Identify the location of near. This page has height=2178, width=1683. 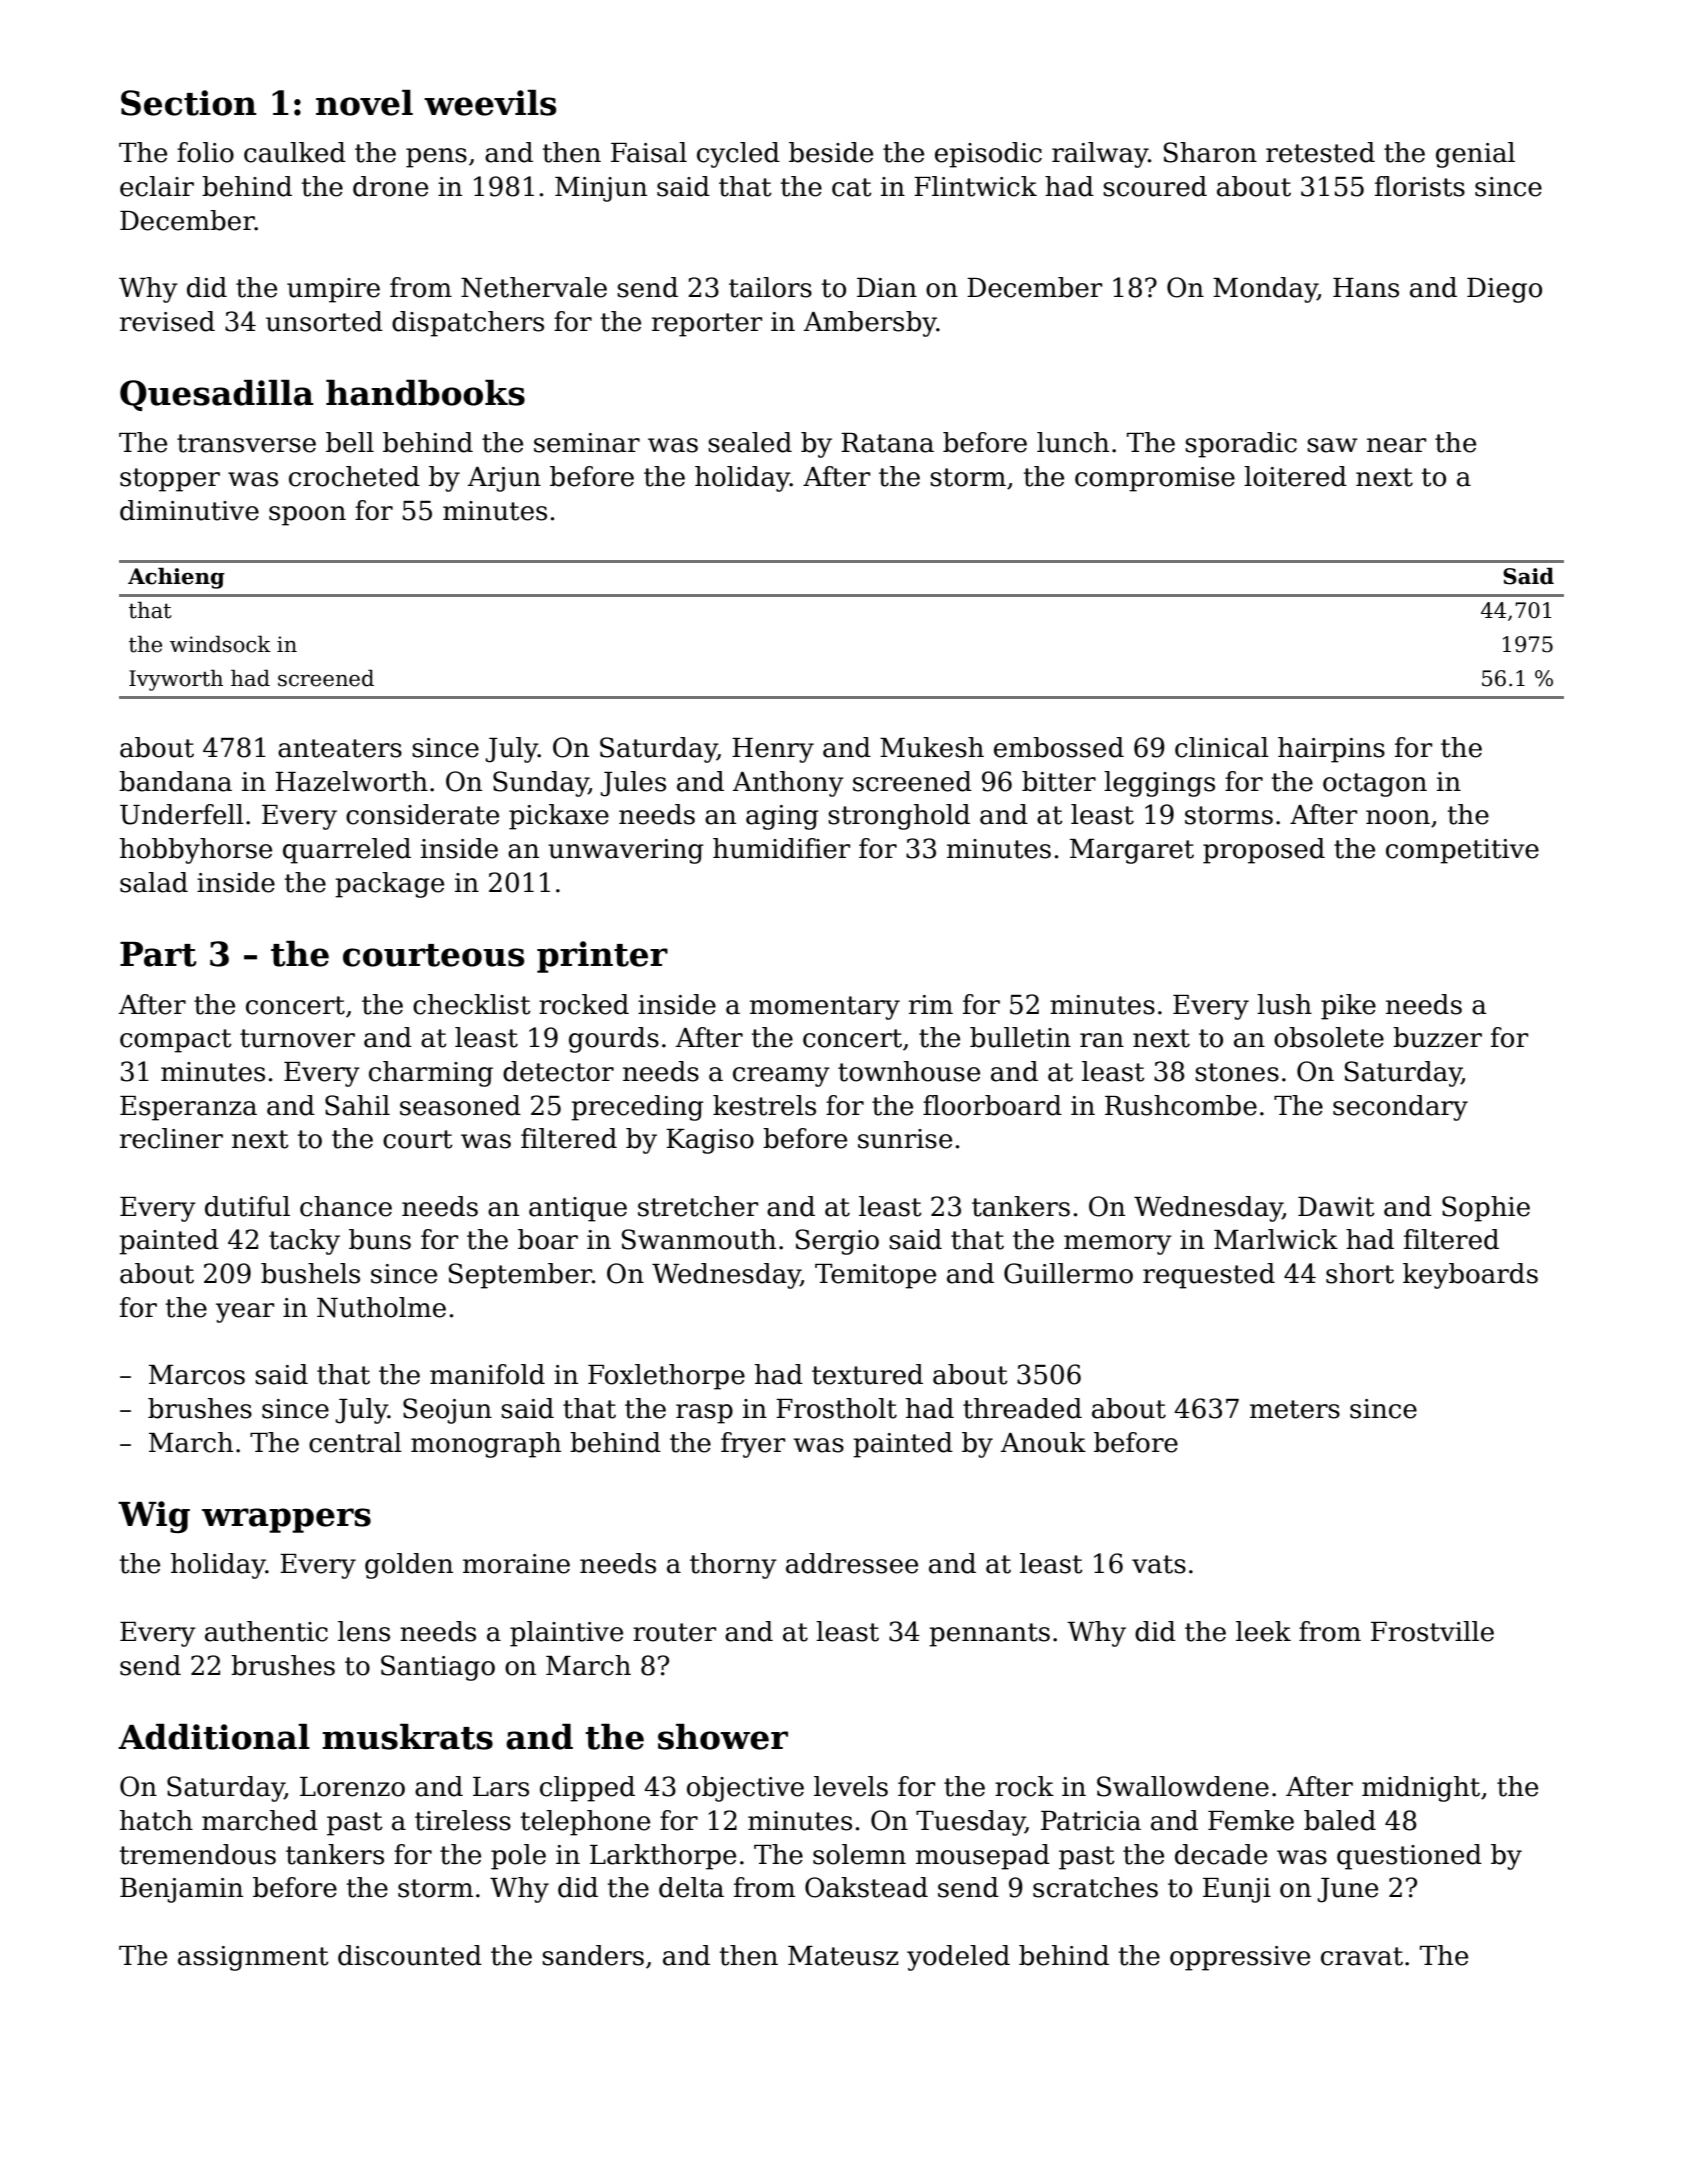
(1396, 445).
